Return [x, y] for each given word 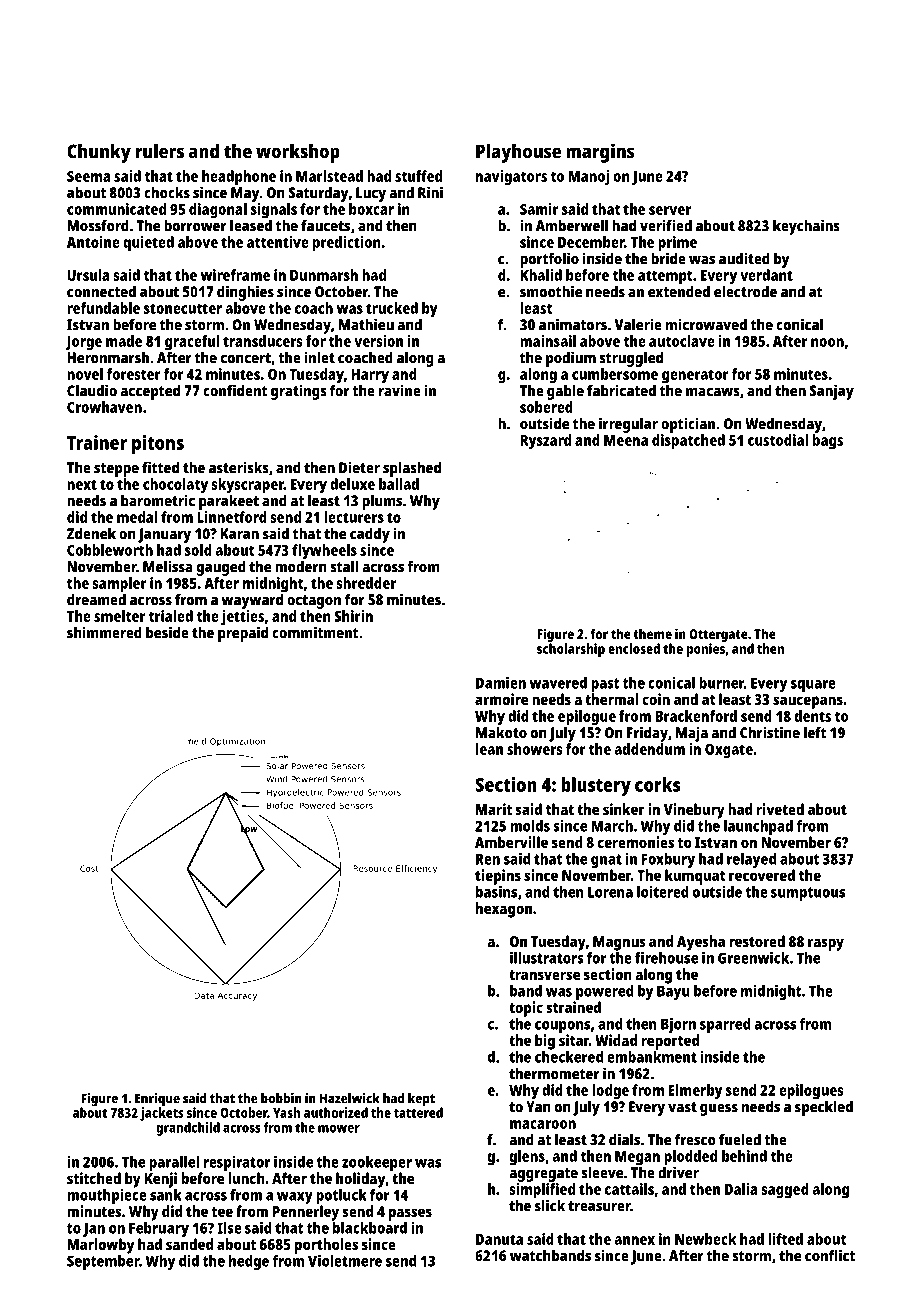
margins [600, 153]
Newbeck [706, 1239]
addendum [649, 749]
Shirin [353, 616]
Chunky [99, 153]
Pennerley [305, 1213]
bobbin [281, 1098]
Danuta [499, 1239]
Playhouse [518, 153]
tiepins [498, 877]
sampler [119, 585]
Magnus [619, 943]
